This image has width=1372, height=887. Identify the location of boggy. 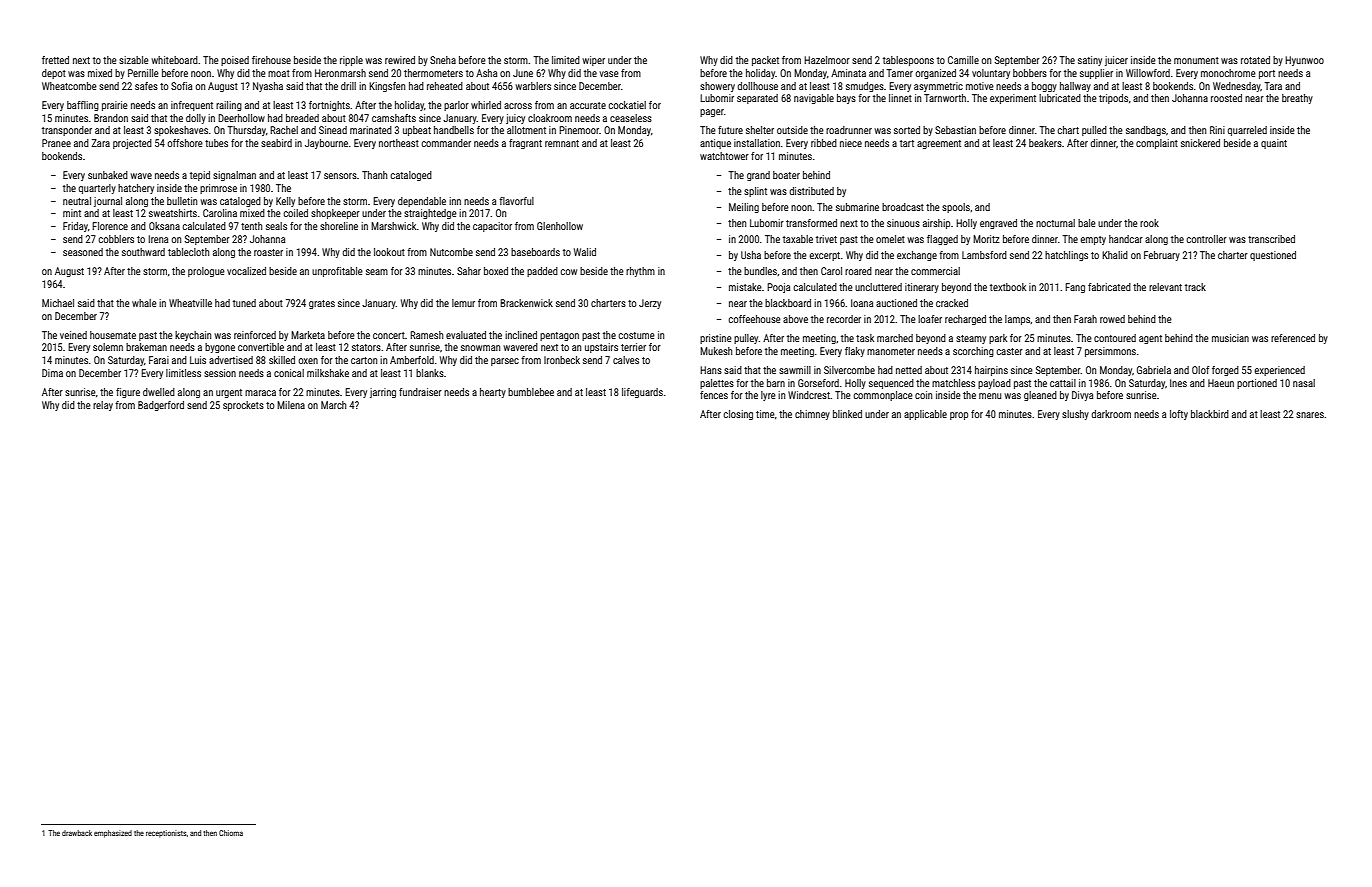
(1044, 87).
